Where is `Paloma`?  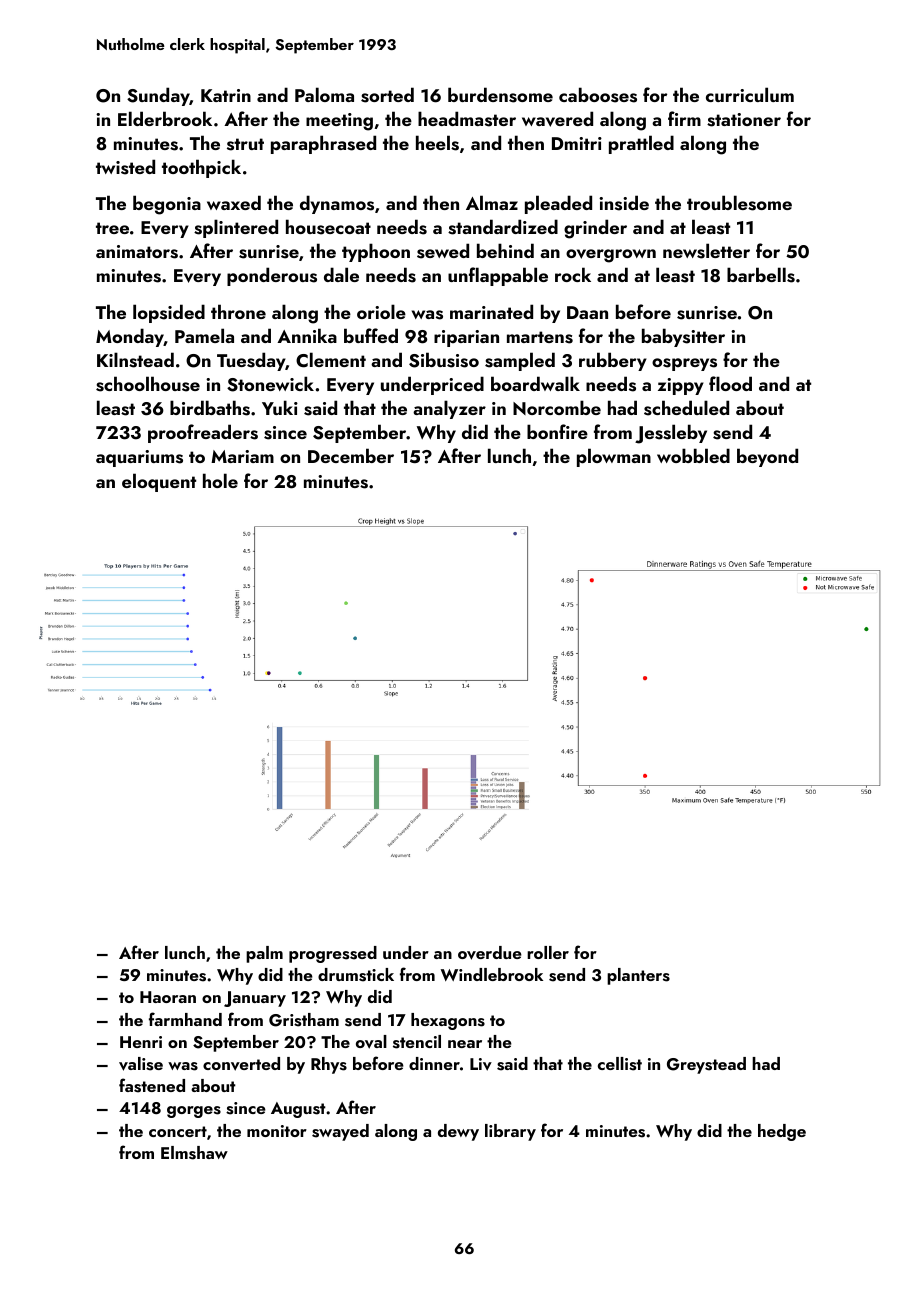
Paloma is located at coordinates (324, 94).
